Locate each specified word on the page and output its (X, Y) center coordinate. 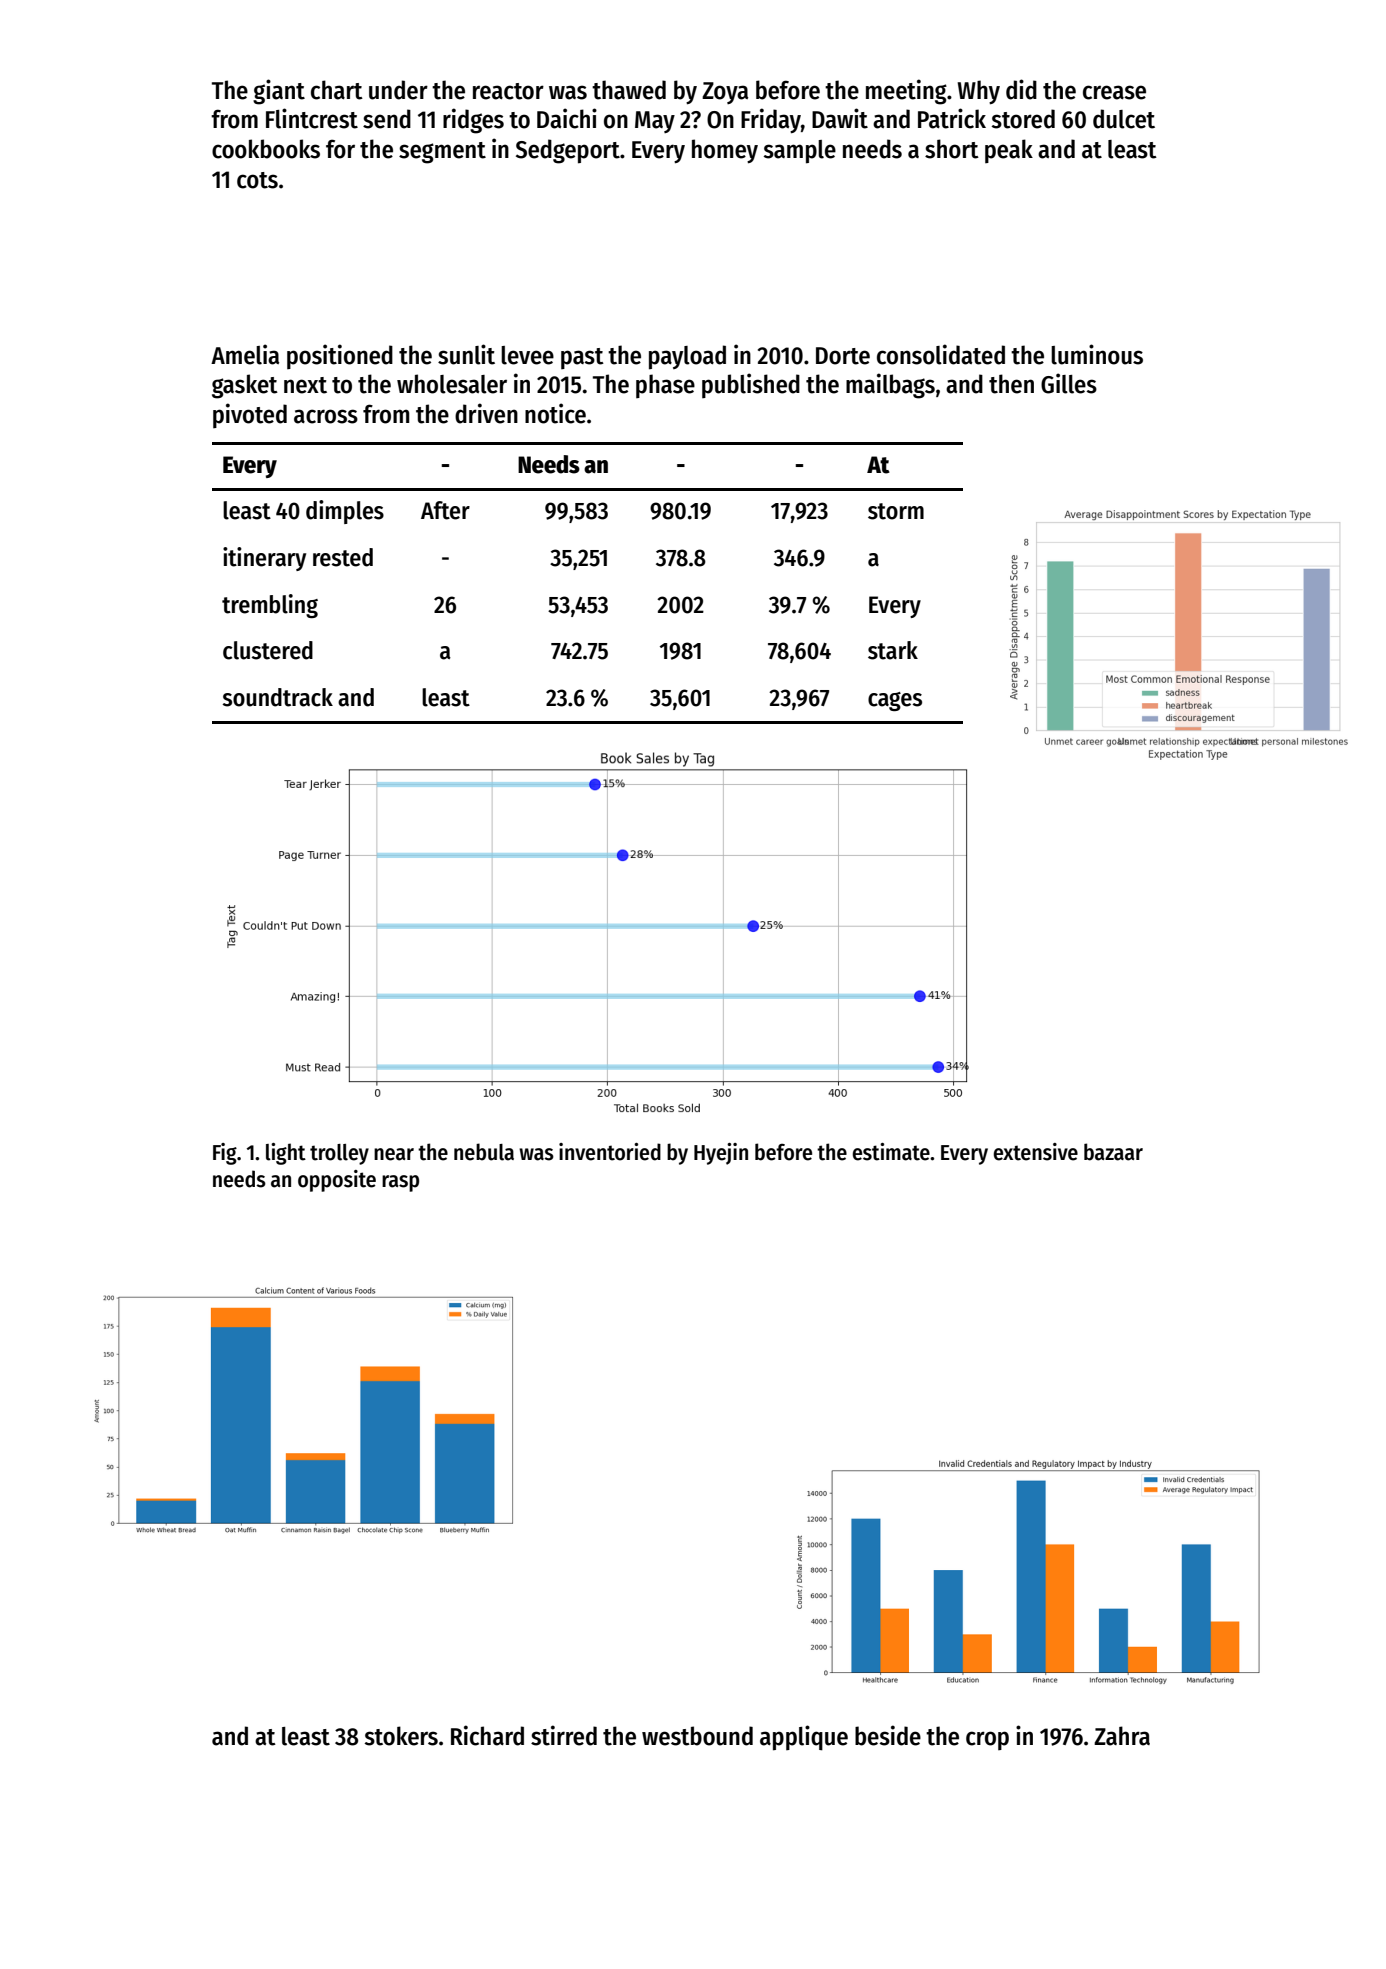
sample (799, 152)
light (286, 1154)
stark (893, 650)
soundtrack (277, 697)
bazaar (1113, 1152)
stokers (401, 1736)
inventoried (610, 1152)
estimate (891, 1152)
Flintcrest (312, 118)
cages (895, 701)
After (445, 510)
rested (343, 557)
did (1021, 89)
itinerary (264, 559)
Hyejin (721, 1154)
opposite (337, 1181)
